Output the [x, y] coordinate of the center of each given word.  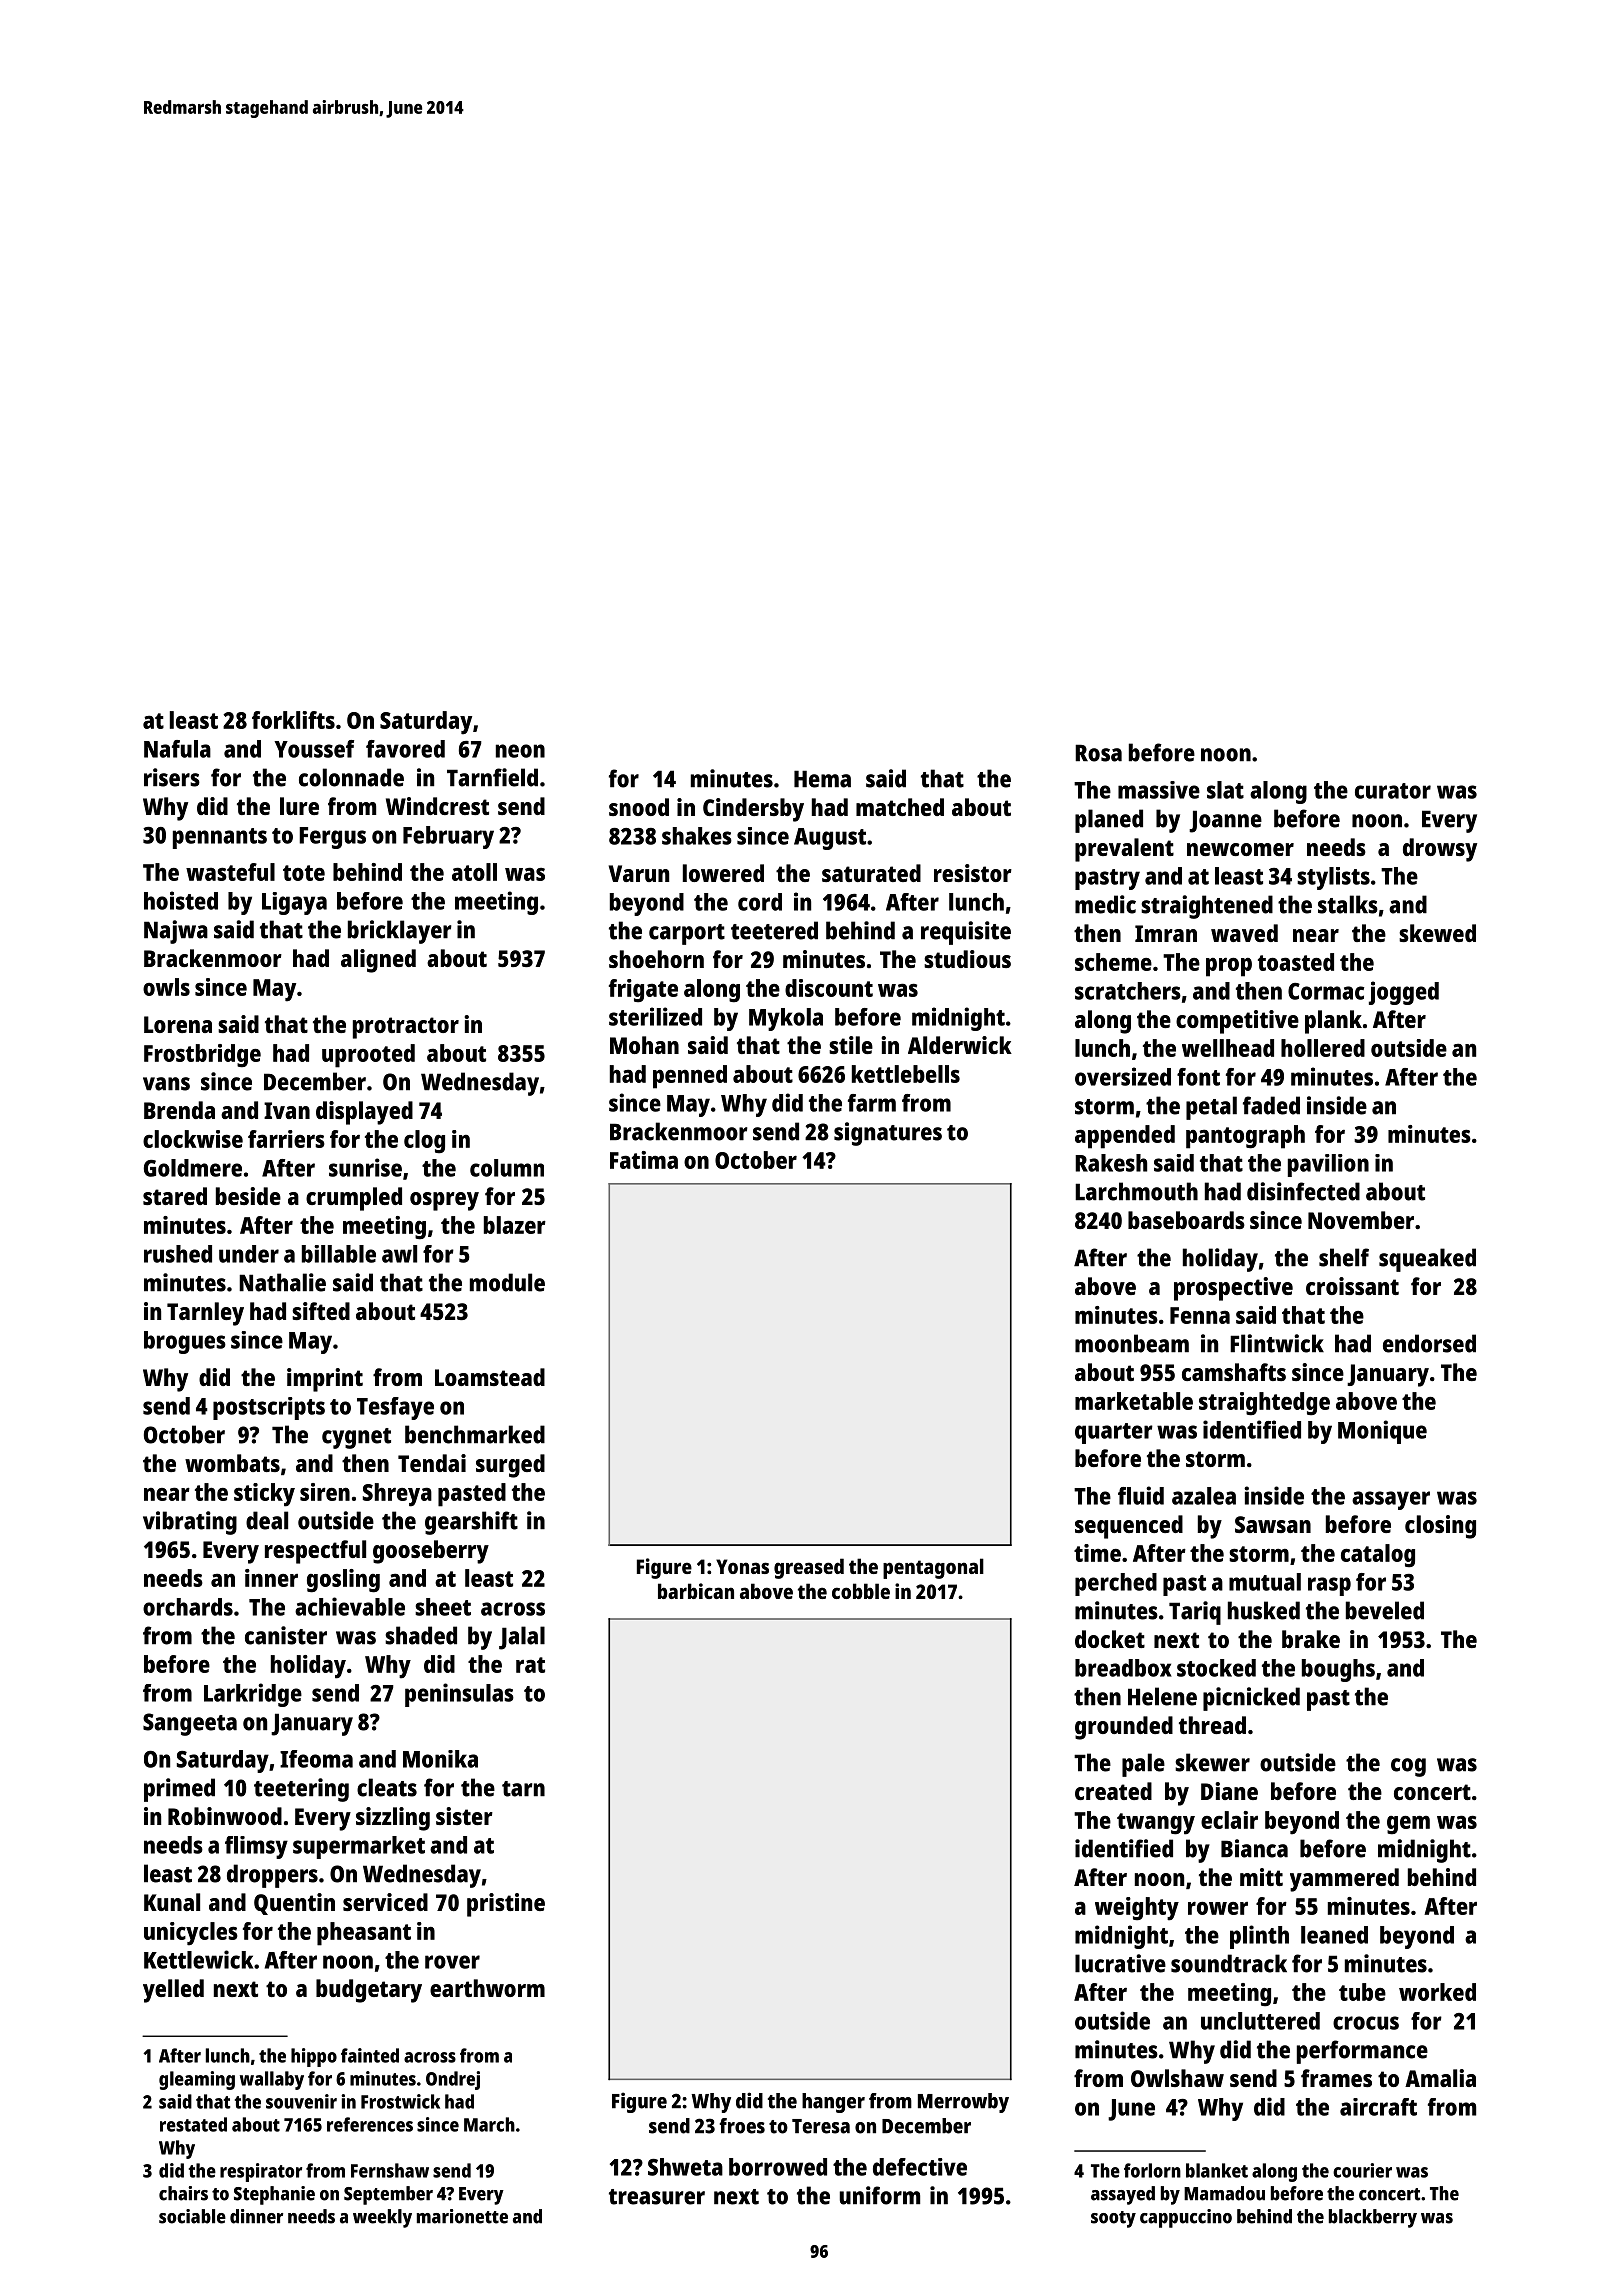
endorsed [1429, 1343]
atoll [474, 872]
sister [464, 1816]
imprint [325, 1380]
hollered [1323, 1048]
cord [760, 902]
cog [1408, 1767]
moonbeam [1132, 1343]
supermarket [359, 1847]
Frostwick [400, 2101]
